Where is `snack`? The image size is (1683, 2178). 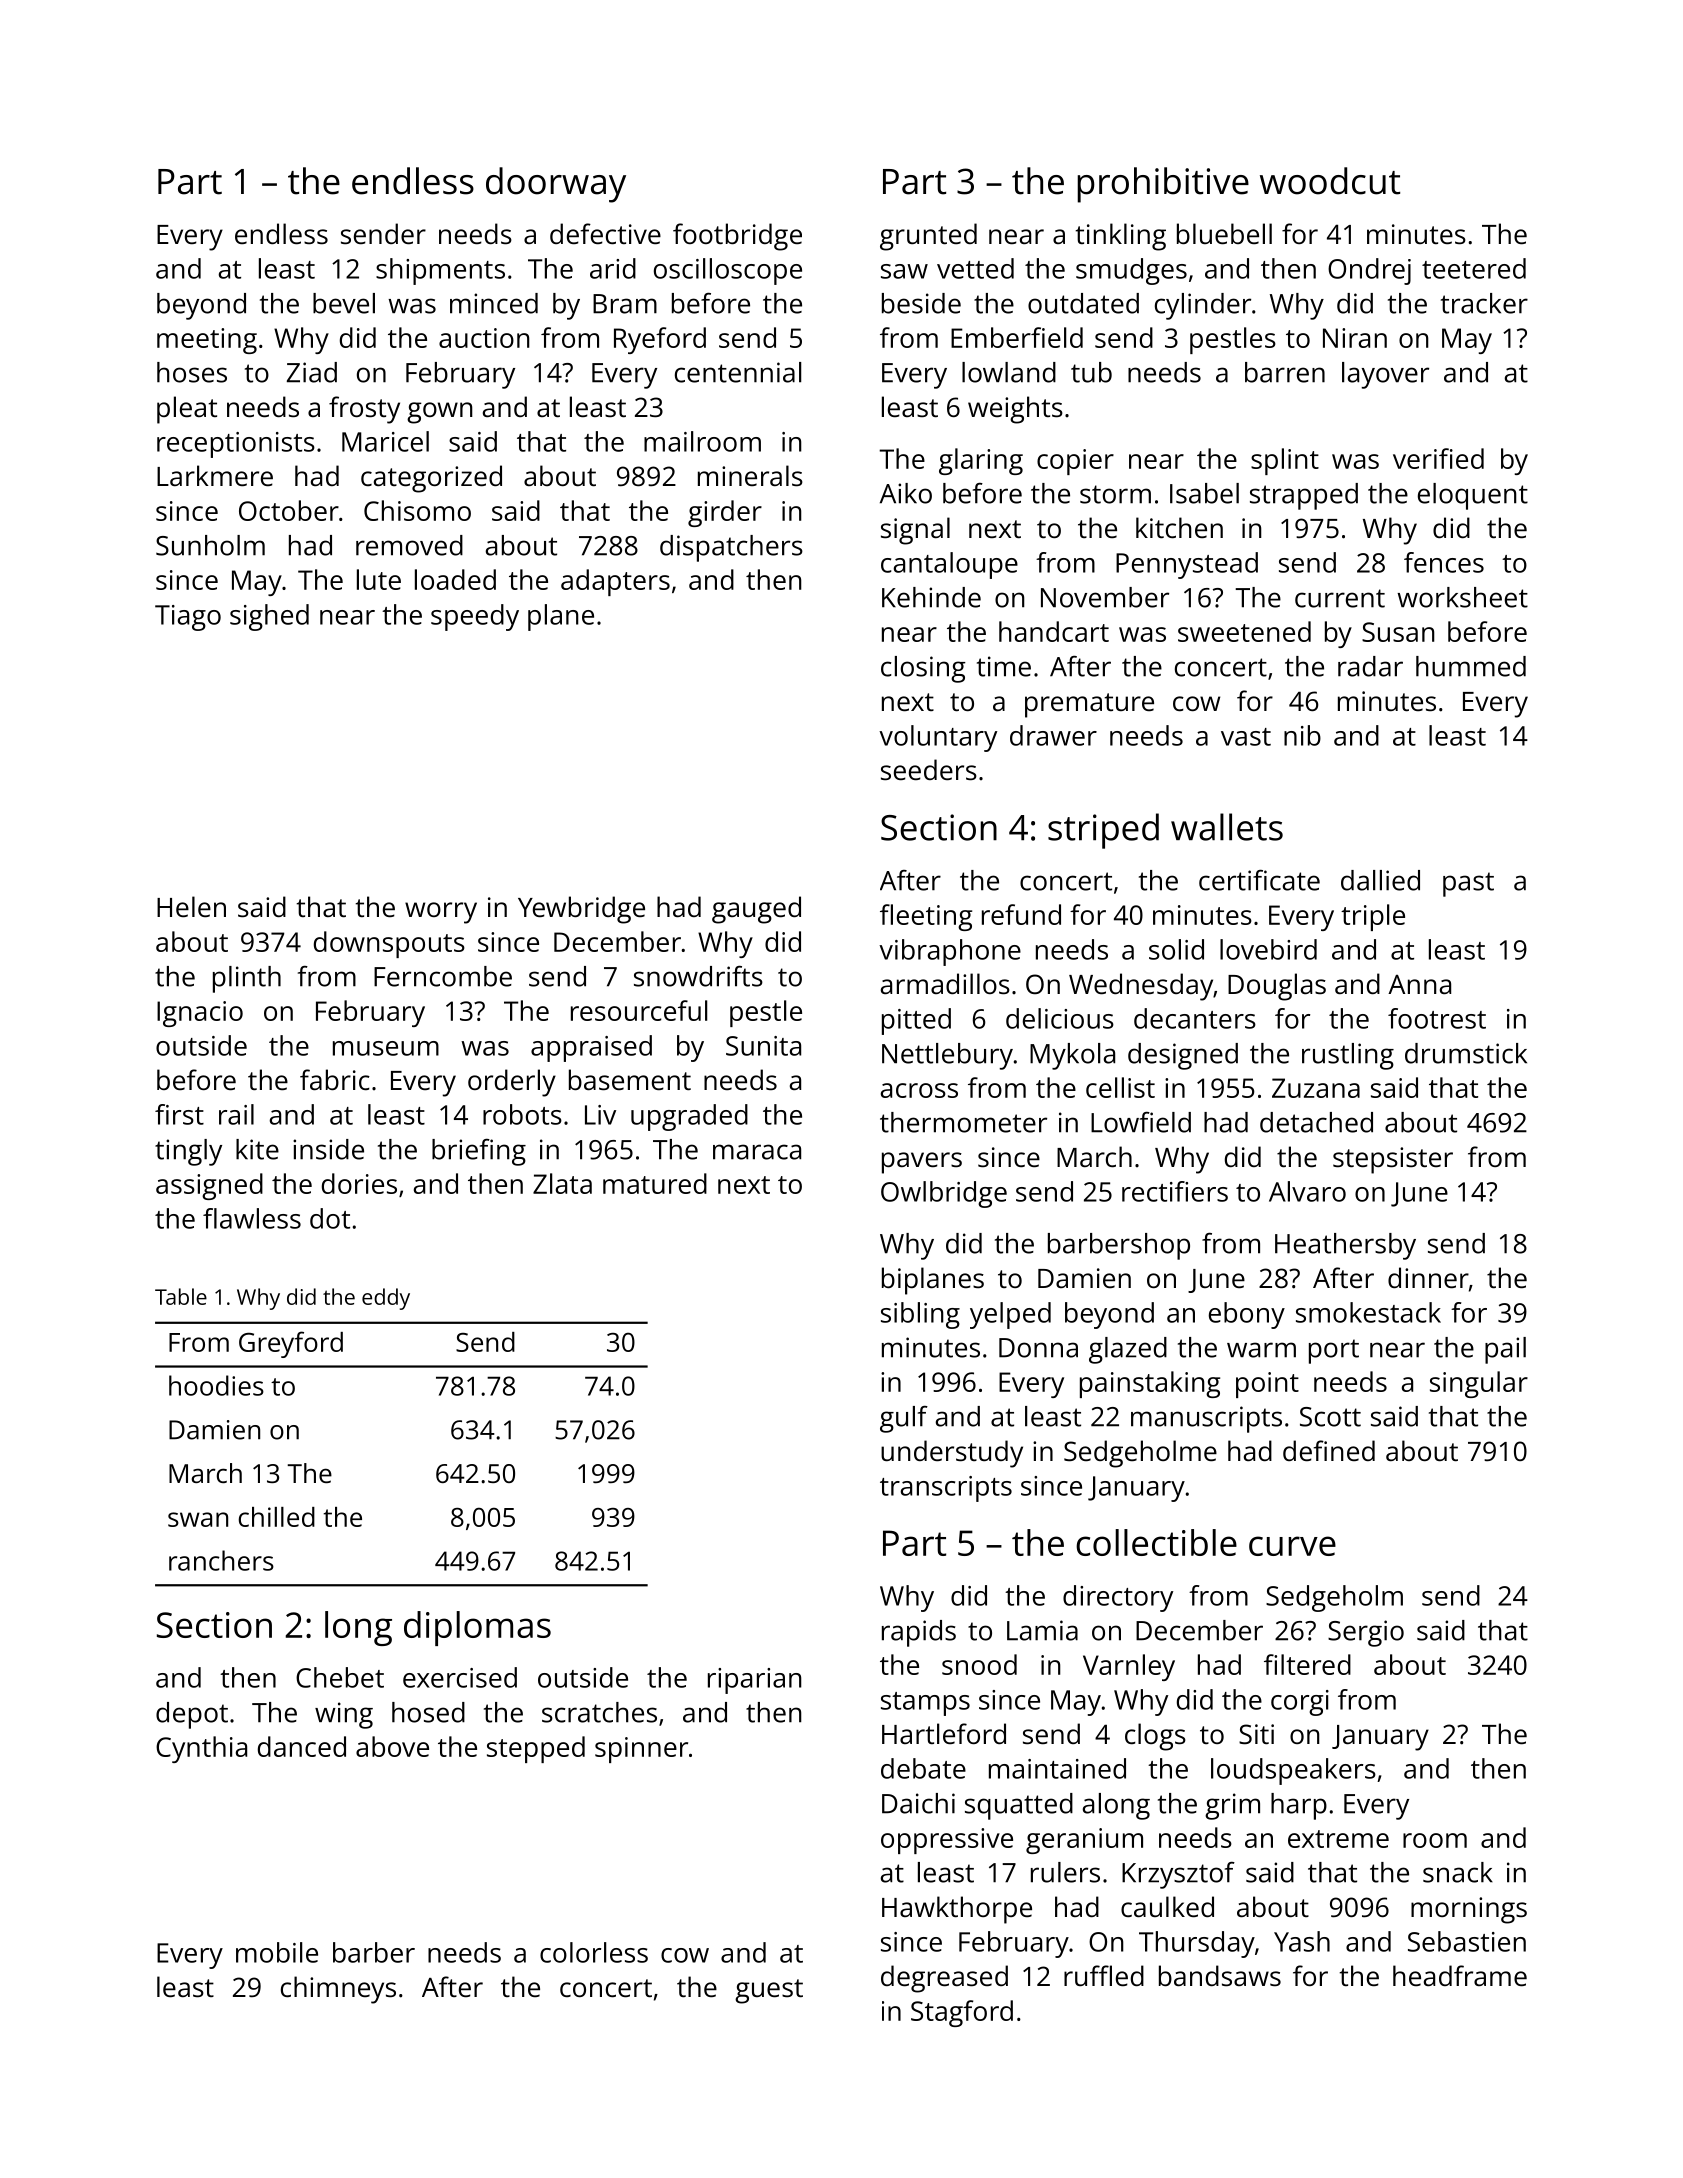
snack is located at coordinates (1458, 1872).
